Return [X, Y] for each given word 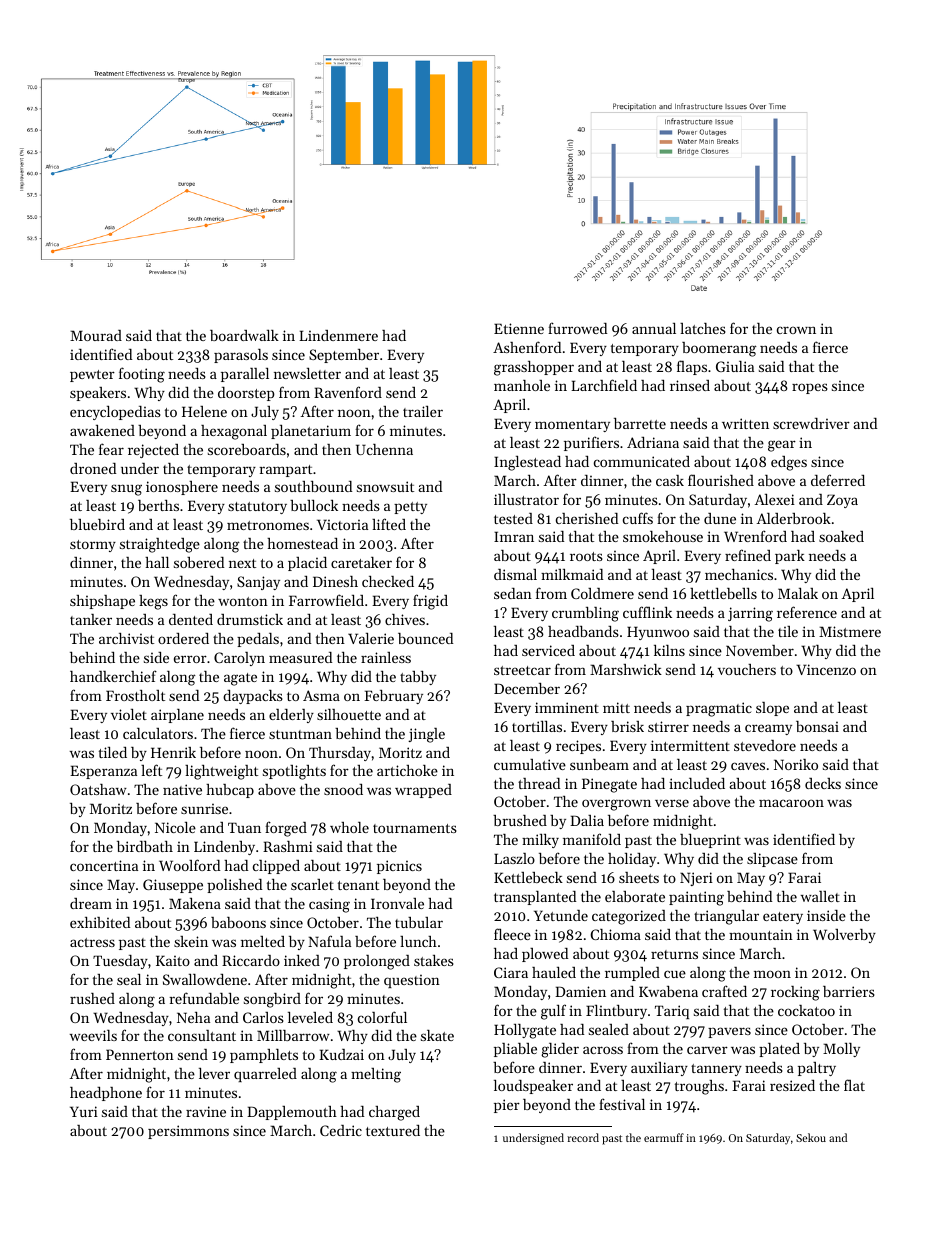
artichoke [407, 770]
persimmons [188, 1132]
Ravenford [348, 392]
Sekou [811, 1137]
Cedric [341, 1130]
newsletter [307, 373]
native [182, 789]
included [697, 783]
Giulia [735, 366]
